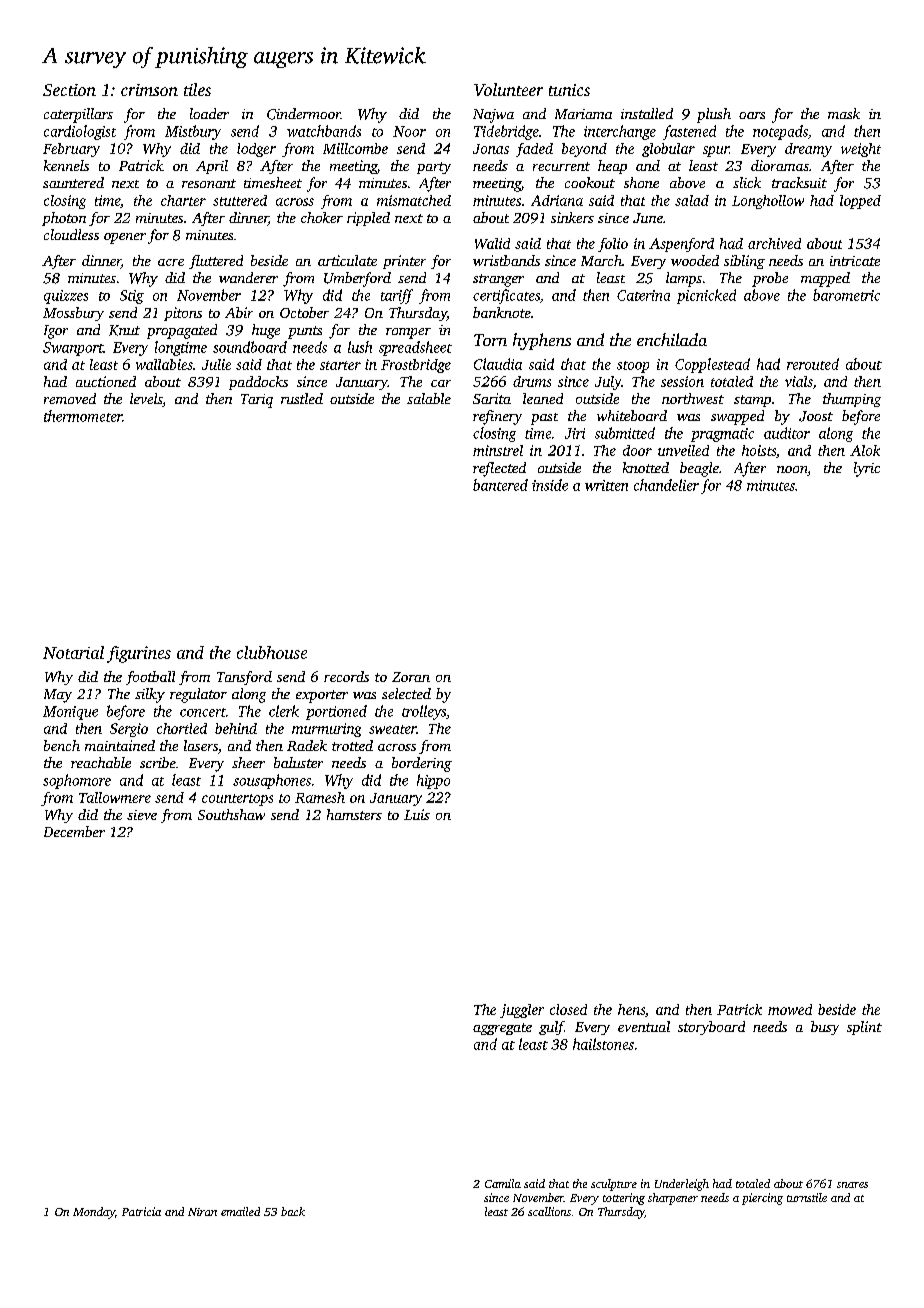 The width and height of the image is (924, 1308). What do you see at coordinates (569, 90) in the image?
I see `tunics` at bounding box center [569, 90].
